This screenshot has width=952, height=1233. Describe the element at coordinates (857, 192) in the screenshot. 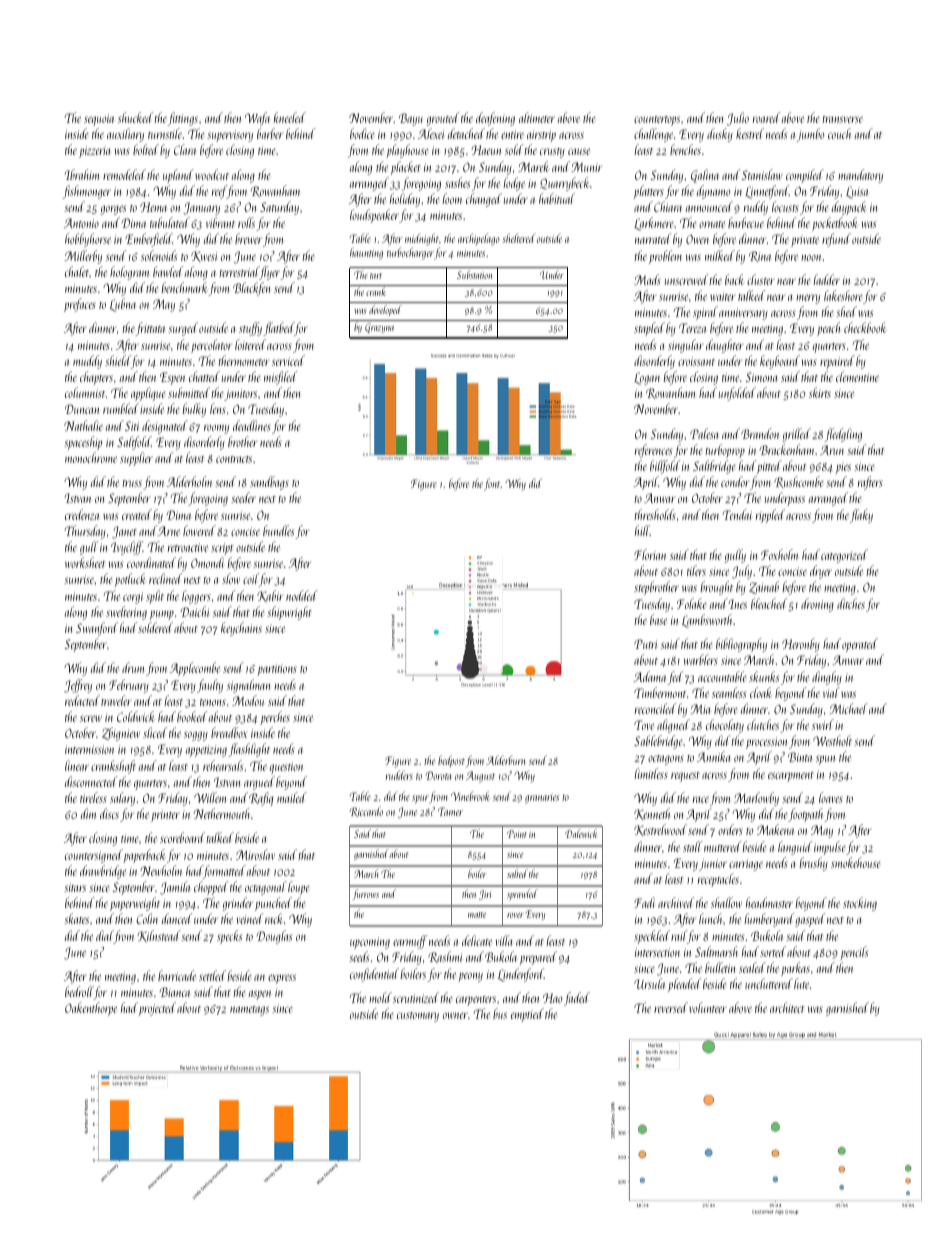

I see `Luisa` at that location.
